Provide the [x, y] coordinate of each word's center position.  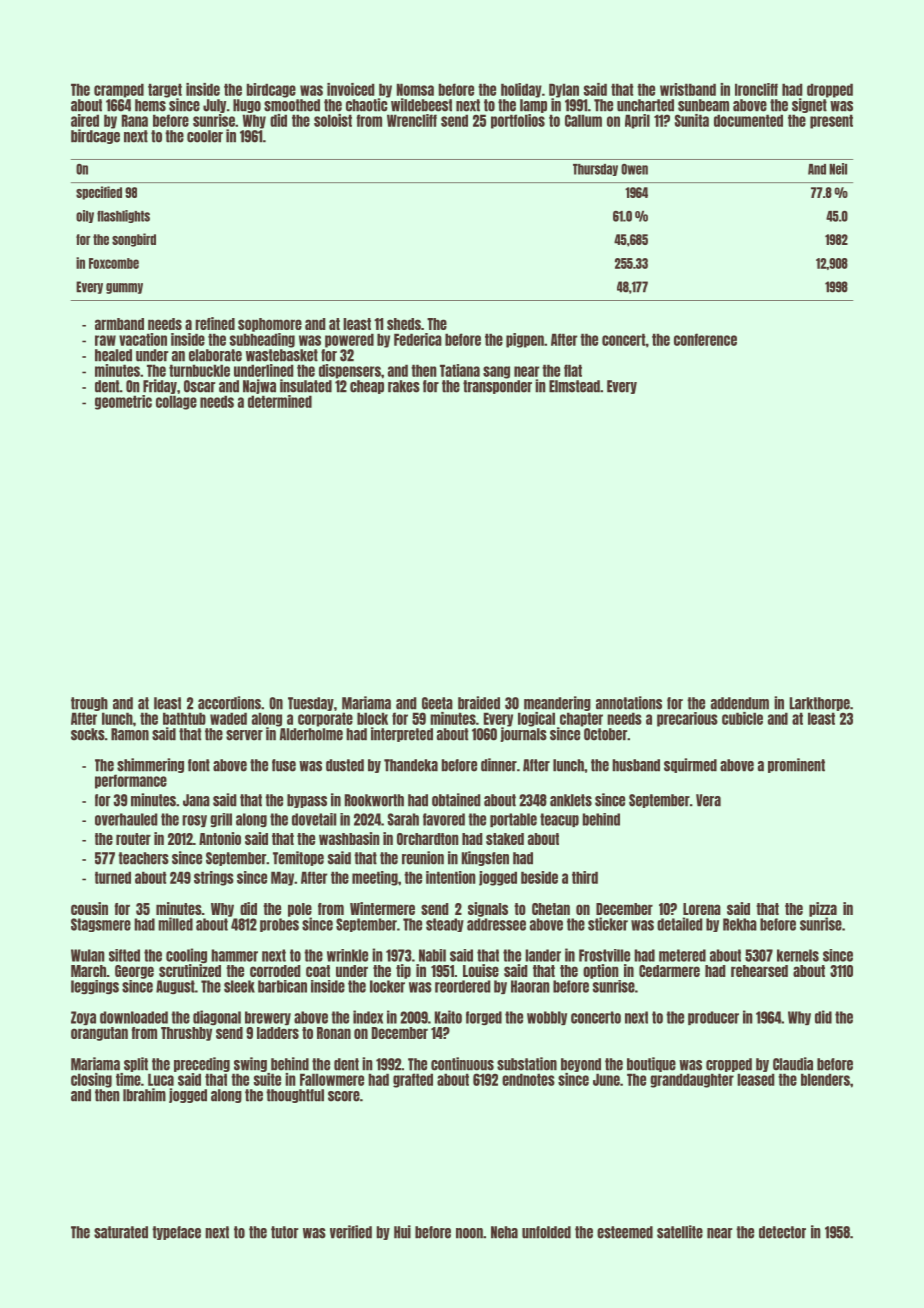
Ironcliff [756, 89]
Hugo [247, 106]
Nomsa [415, 89]
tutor [284, 1232]
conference [705, 339]
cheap [367, 387]
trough [89, 704]
